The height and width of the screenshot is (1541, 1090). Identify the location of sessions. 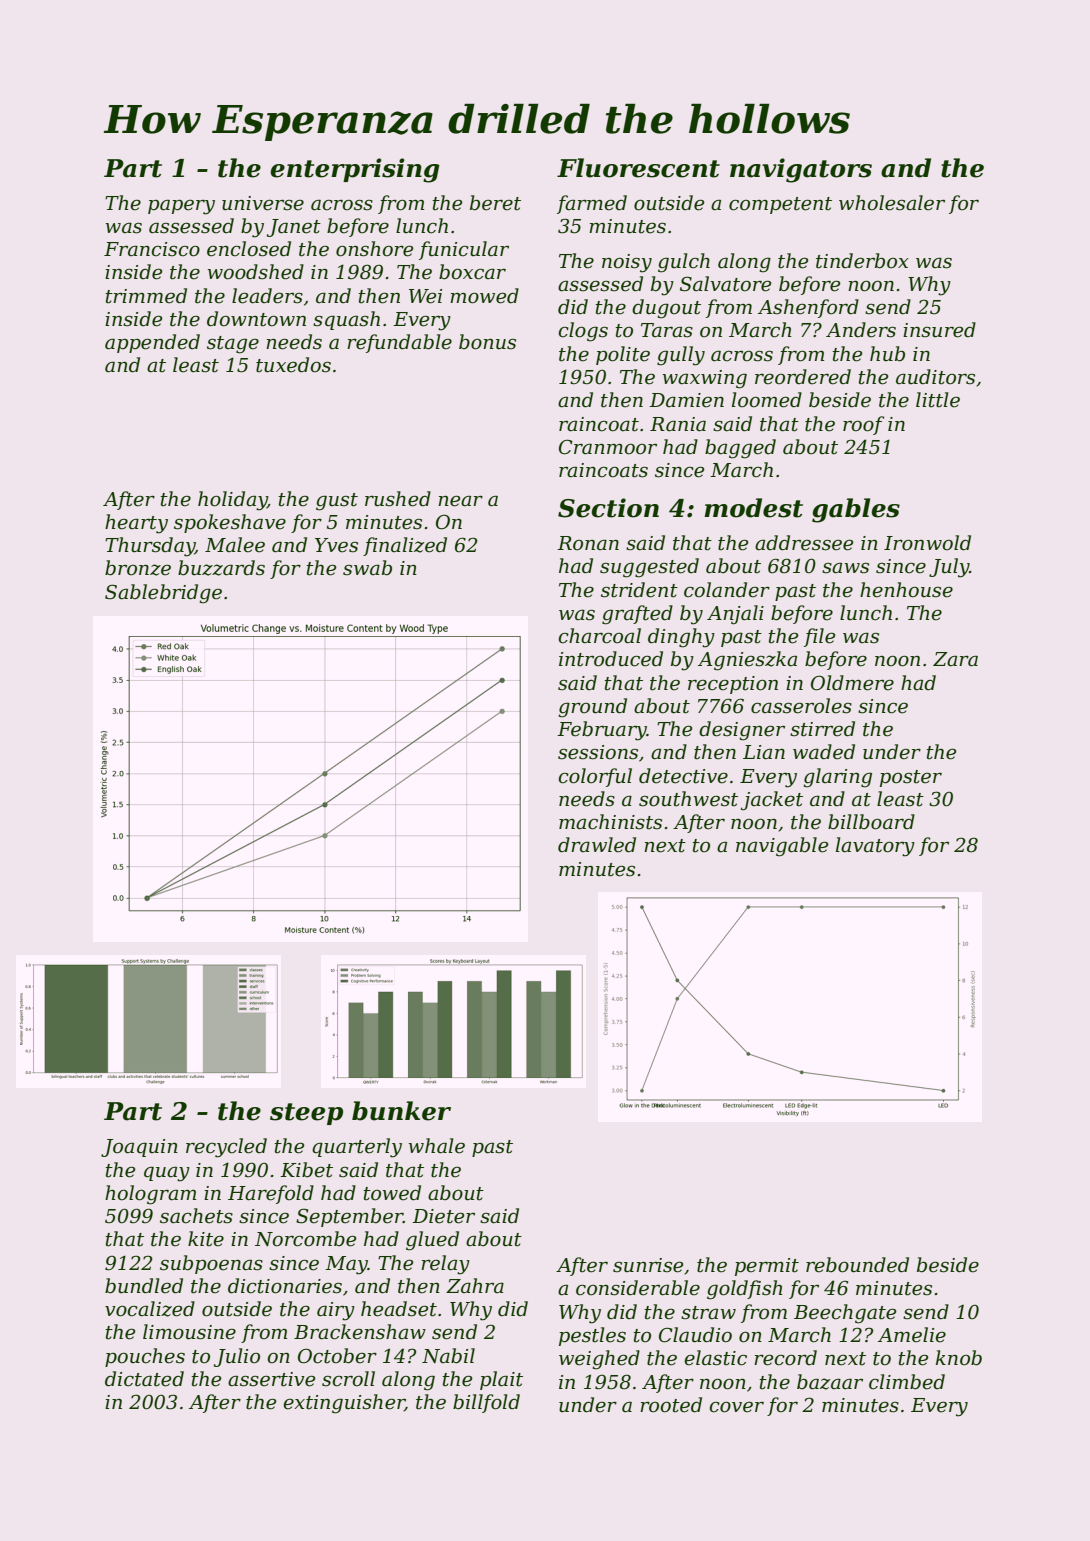
(598, 752).
